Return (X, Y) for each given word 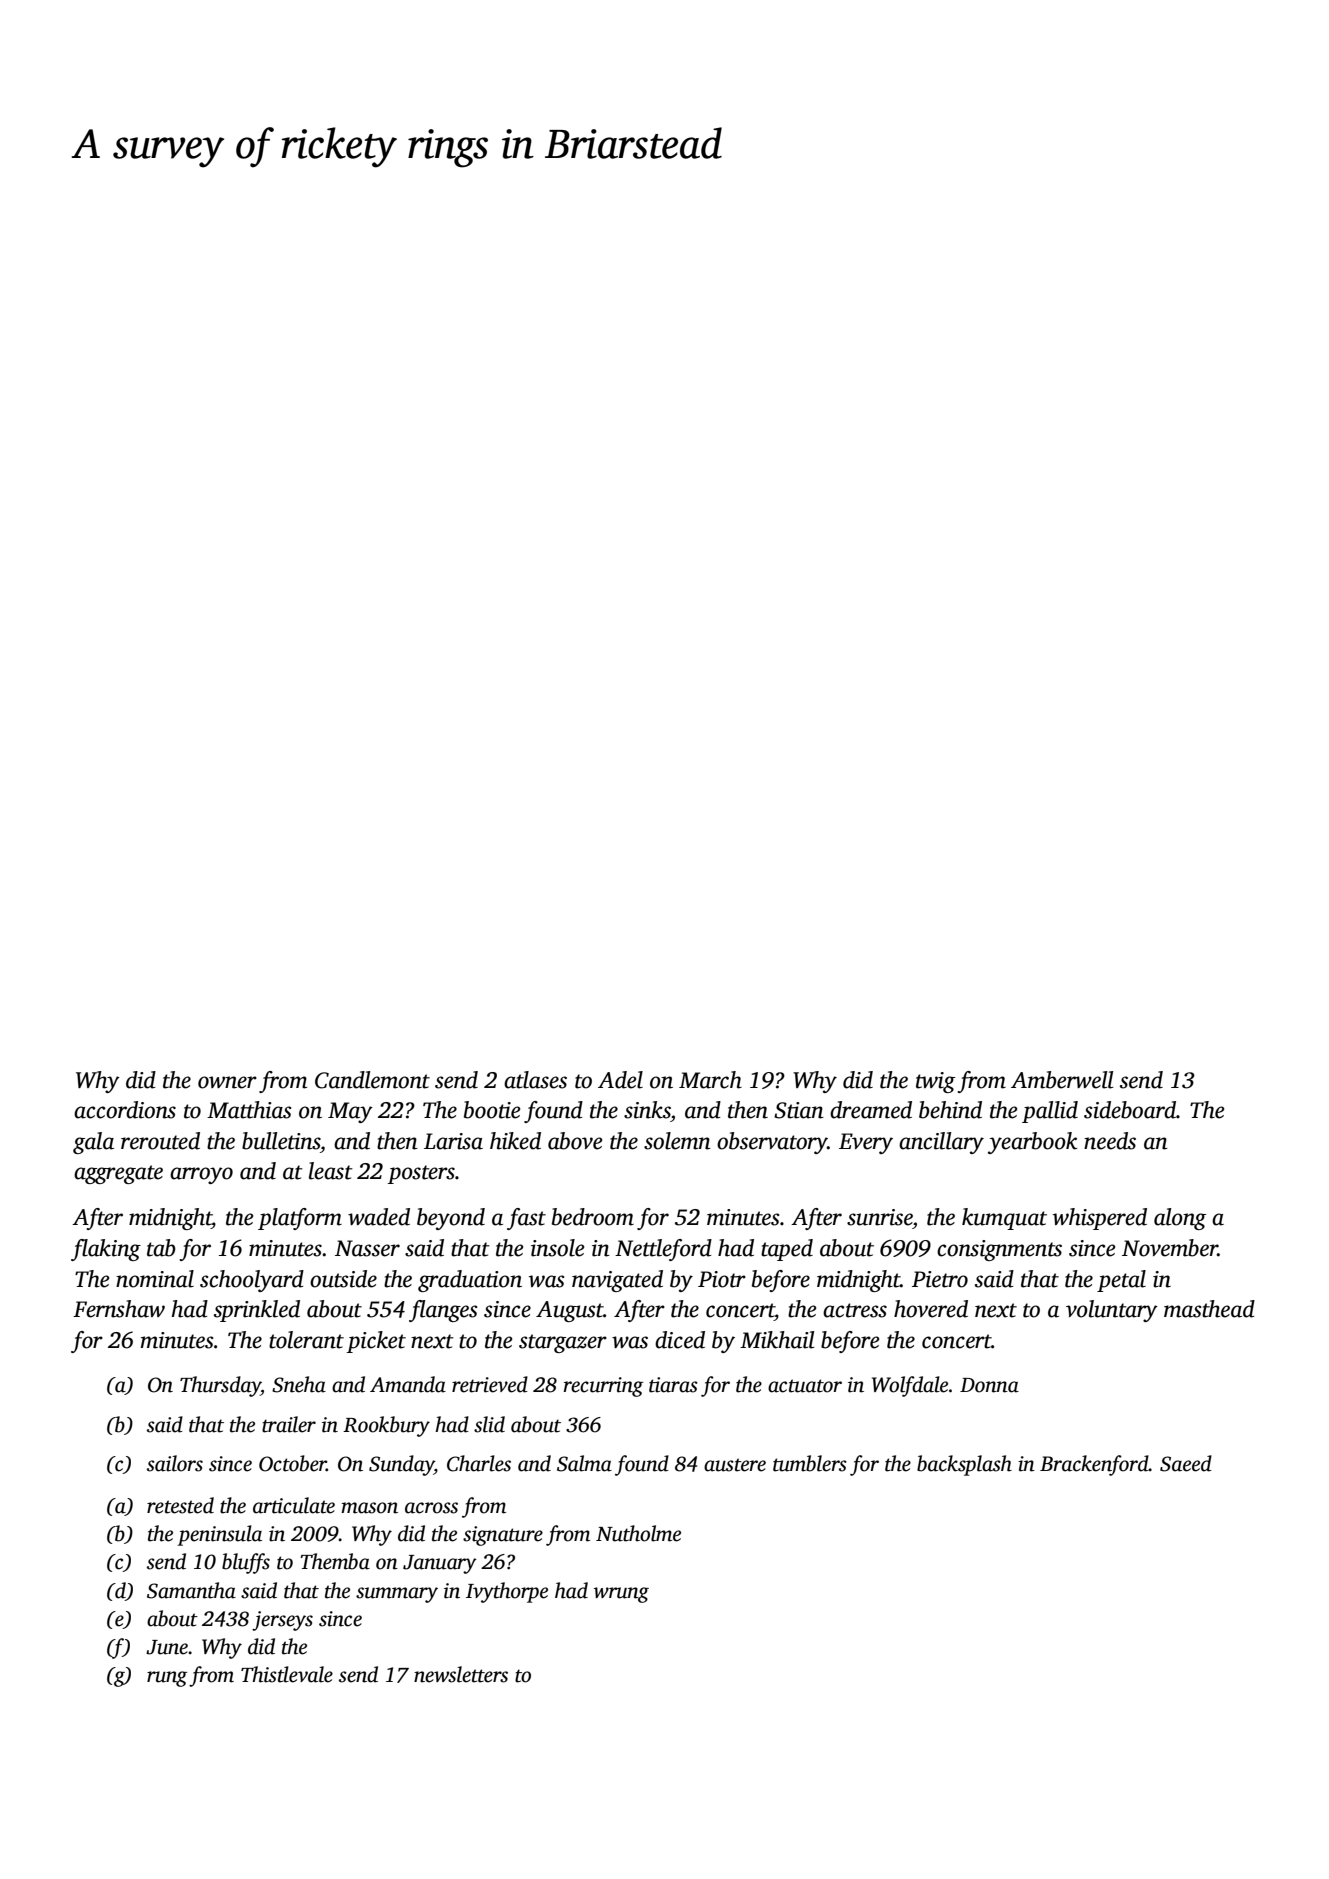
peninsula (219, 1535)
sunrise (880, 1217)
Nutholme (638, 1533)
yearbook (1033, 1143)
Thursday (220, 1386)
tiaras (673, 1385)
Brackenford (1094, 1465)
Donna (989, 1385)
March (710, 1080)
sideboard (1130, 1110)
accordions (125, 1110)
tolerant (306, 1340)
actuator (805, 1386)
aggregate (118, 1174)
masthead (1209, 1309)
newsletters (461, 1674)
